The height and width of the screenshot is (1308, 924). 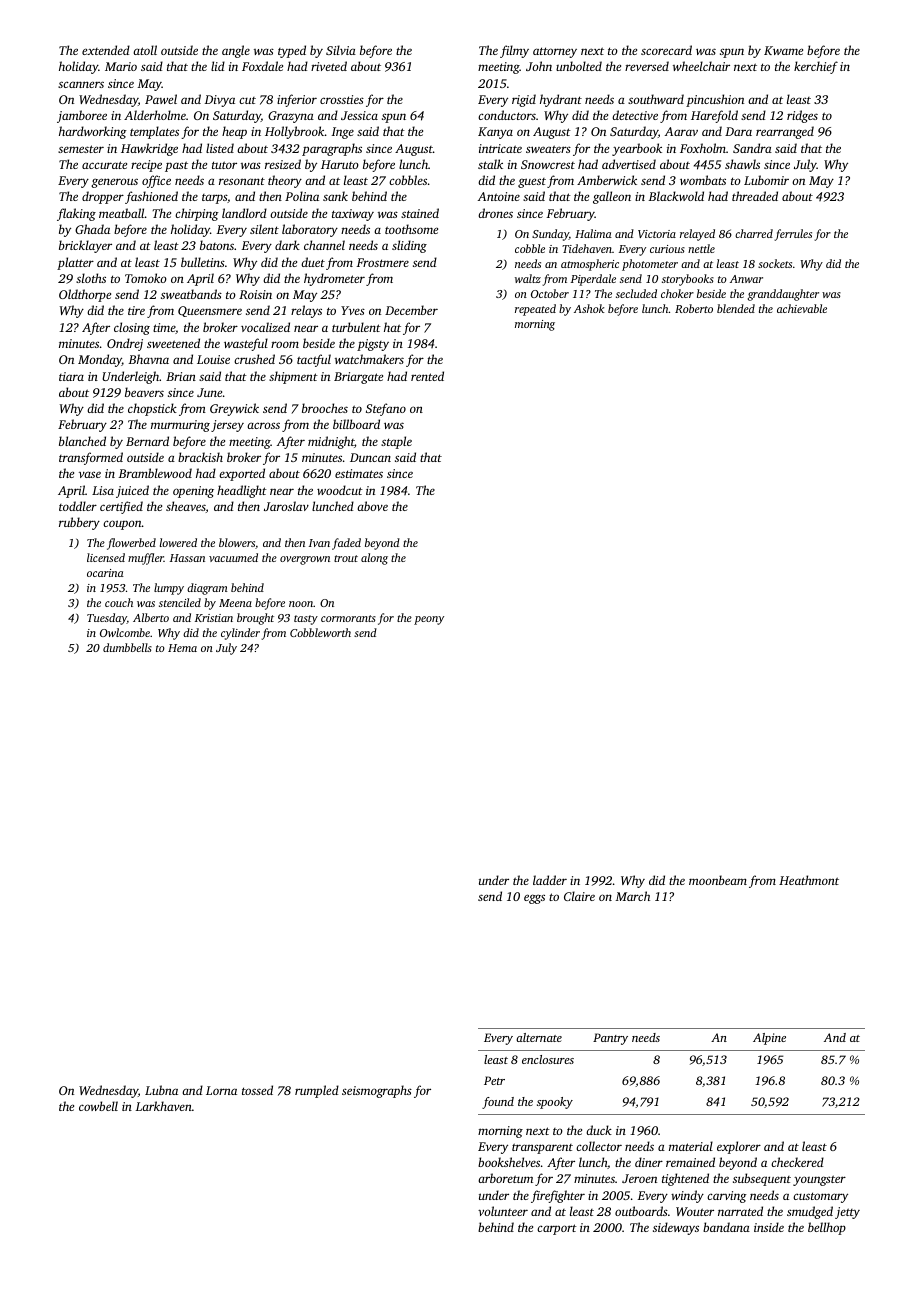 I want to click on ladder, so click(x=550, y=880).
